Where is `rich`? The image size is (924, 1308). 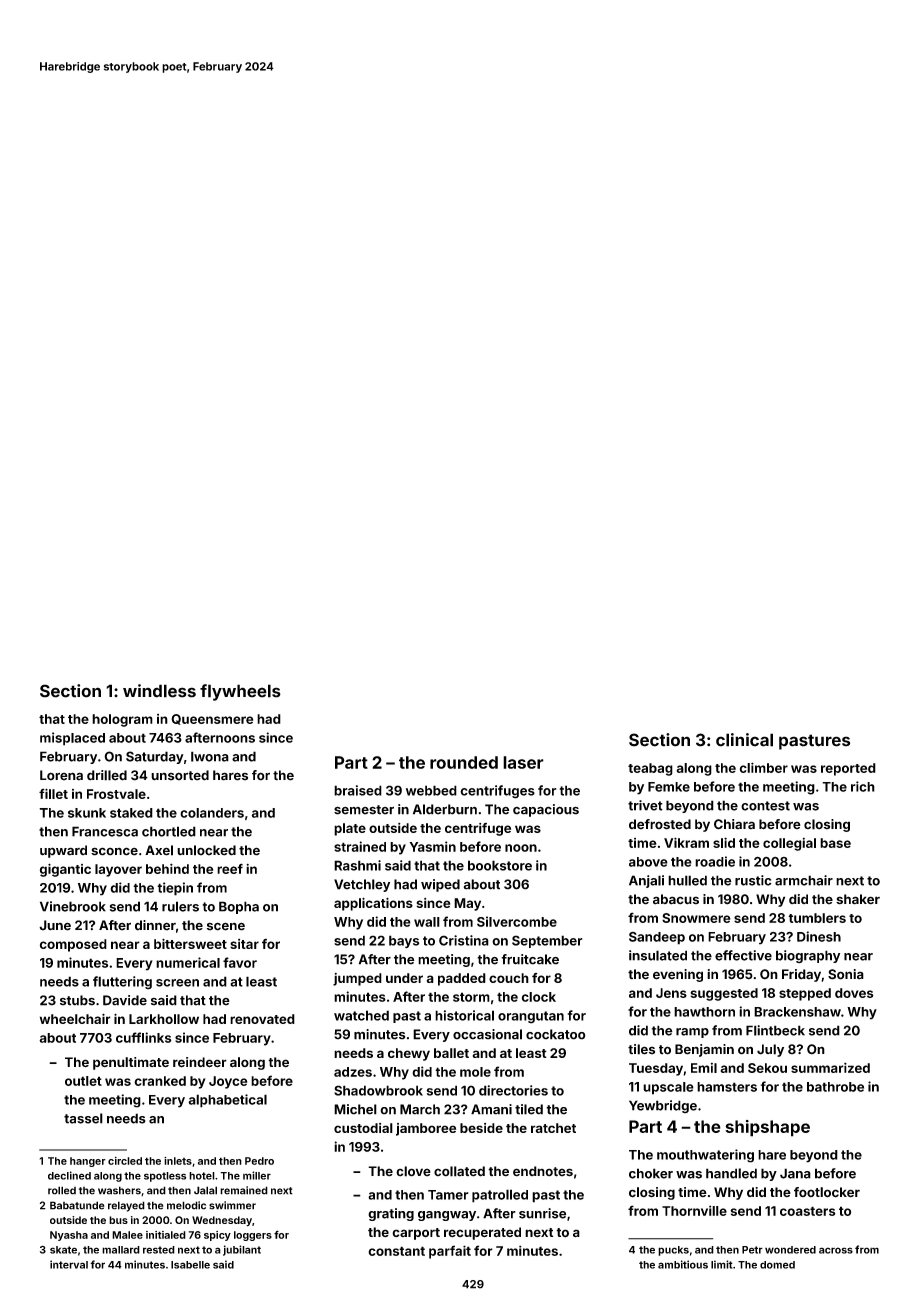 rich is located at coordinates (863, 786).
